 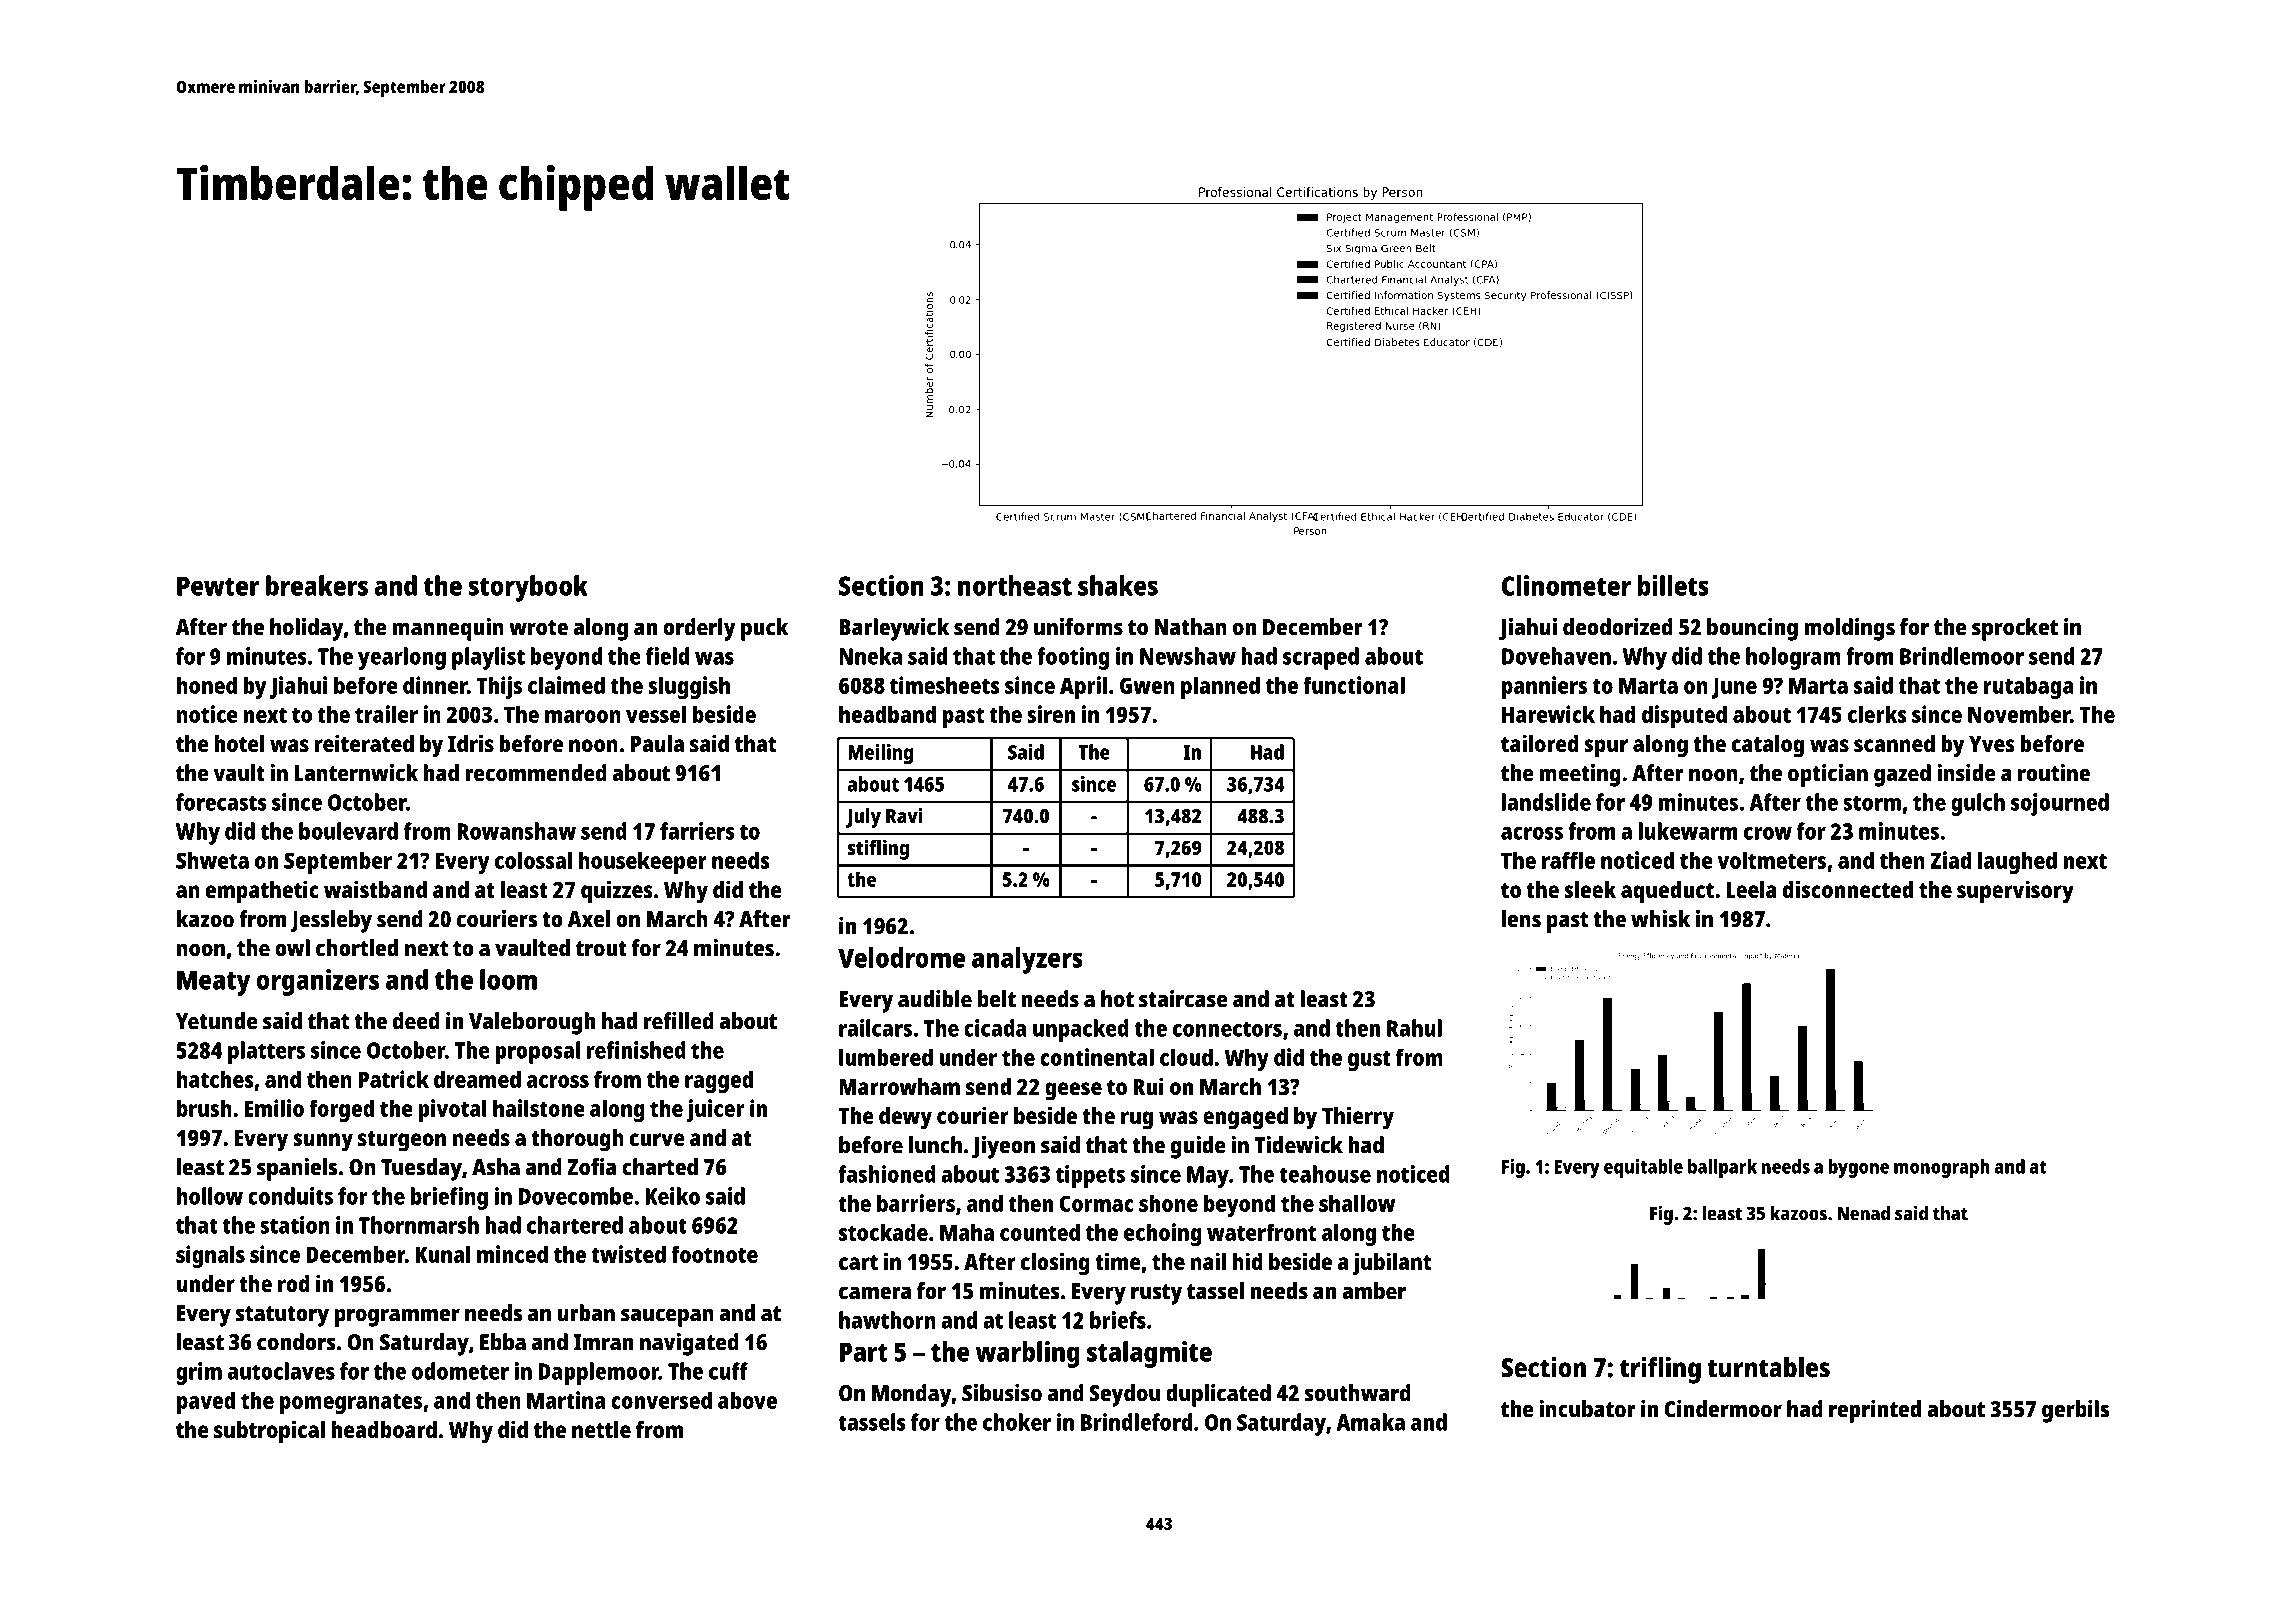 What do you see at coordinates (297, 1169) in the image?
I see `spaniels` at bounding box center [297, 1169].
